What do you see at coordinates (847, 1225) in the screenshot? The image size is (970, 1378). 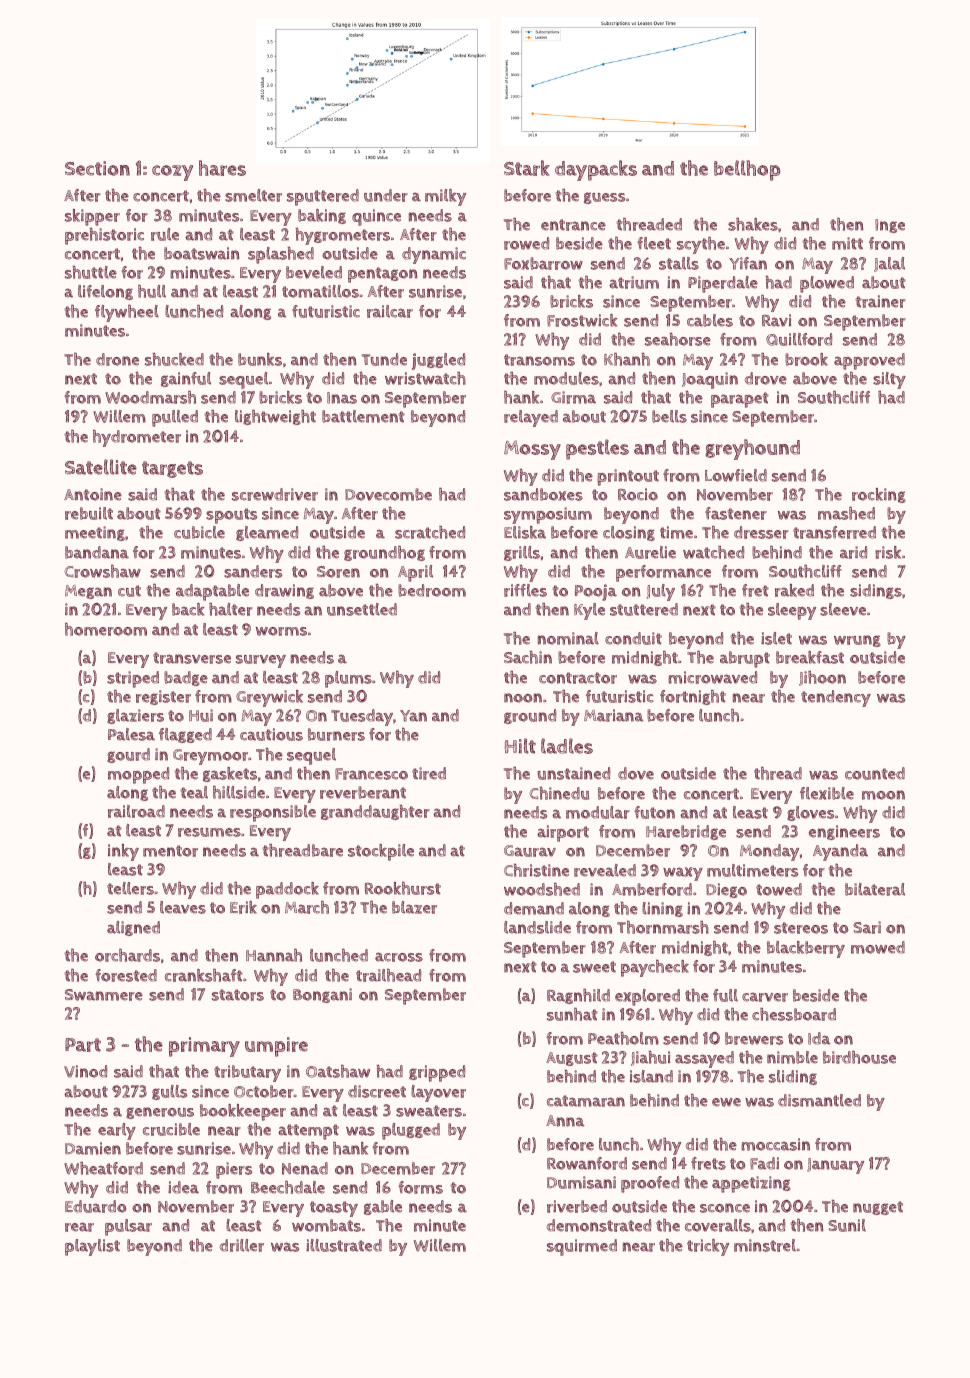 I see `Sunil` at bounding box center [847, 1225].
